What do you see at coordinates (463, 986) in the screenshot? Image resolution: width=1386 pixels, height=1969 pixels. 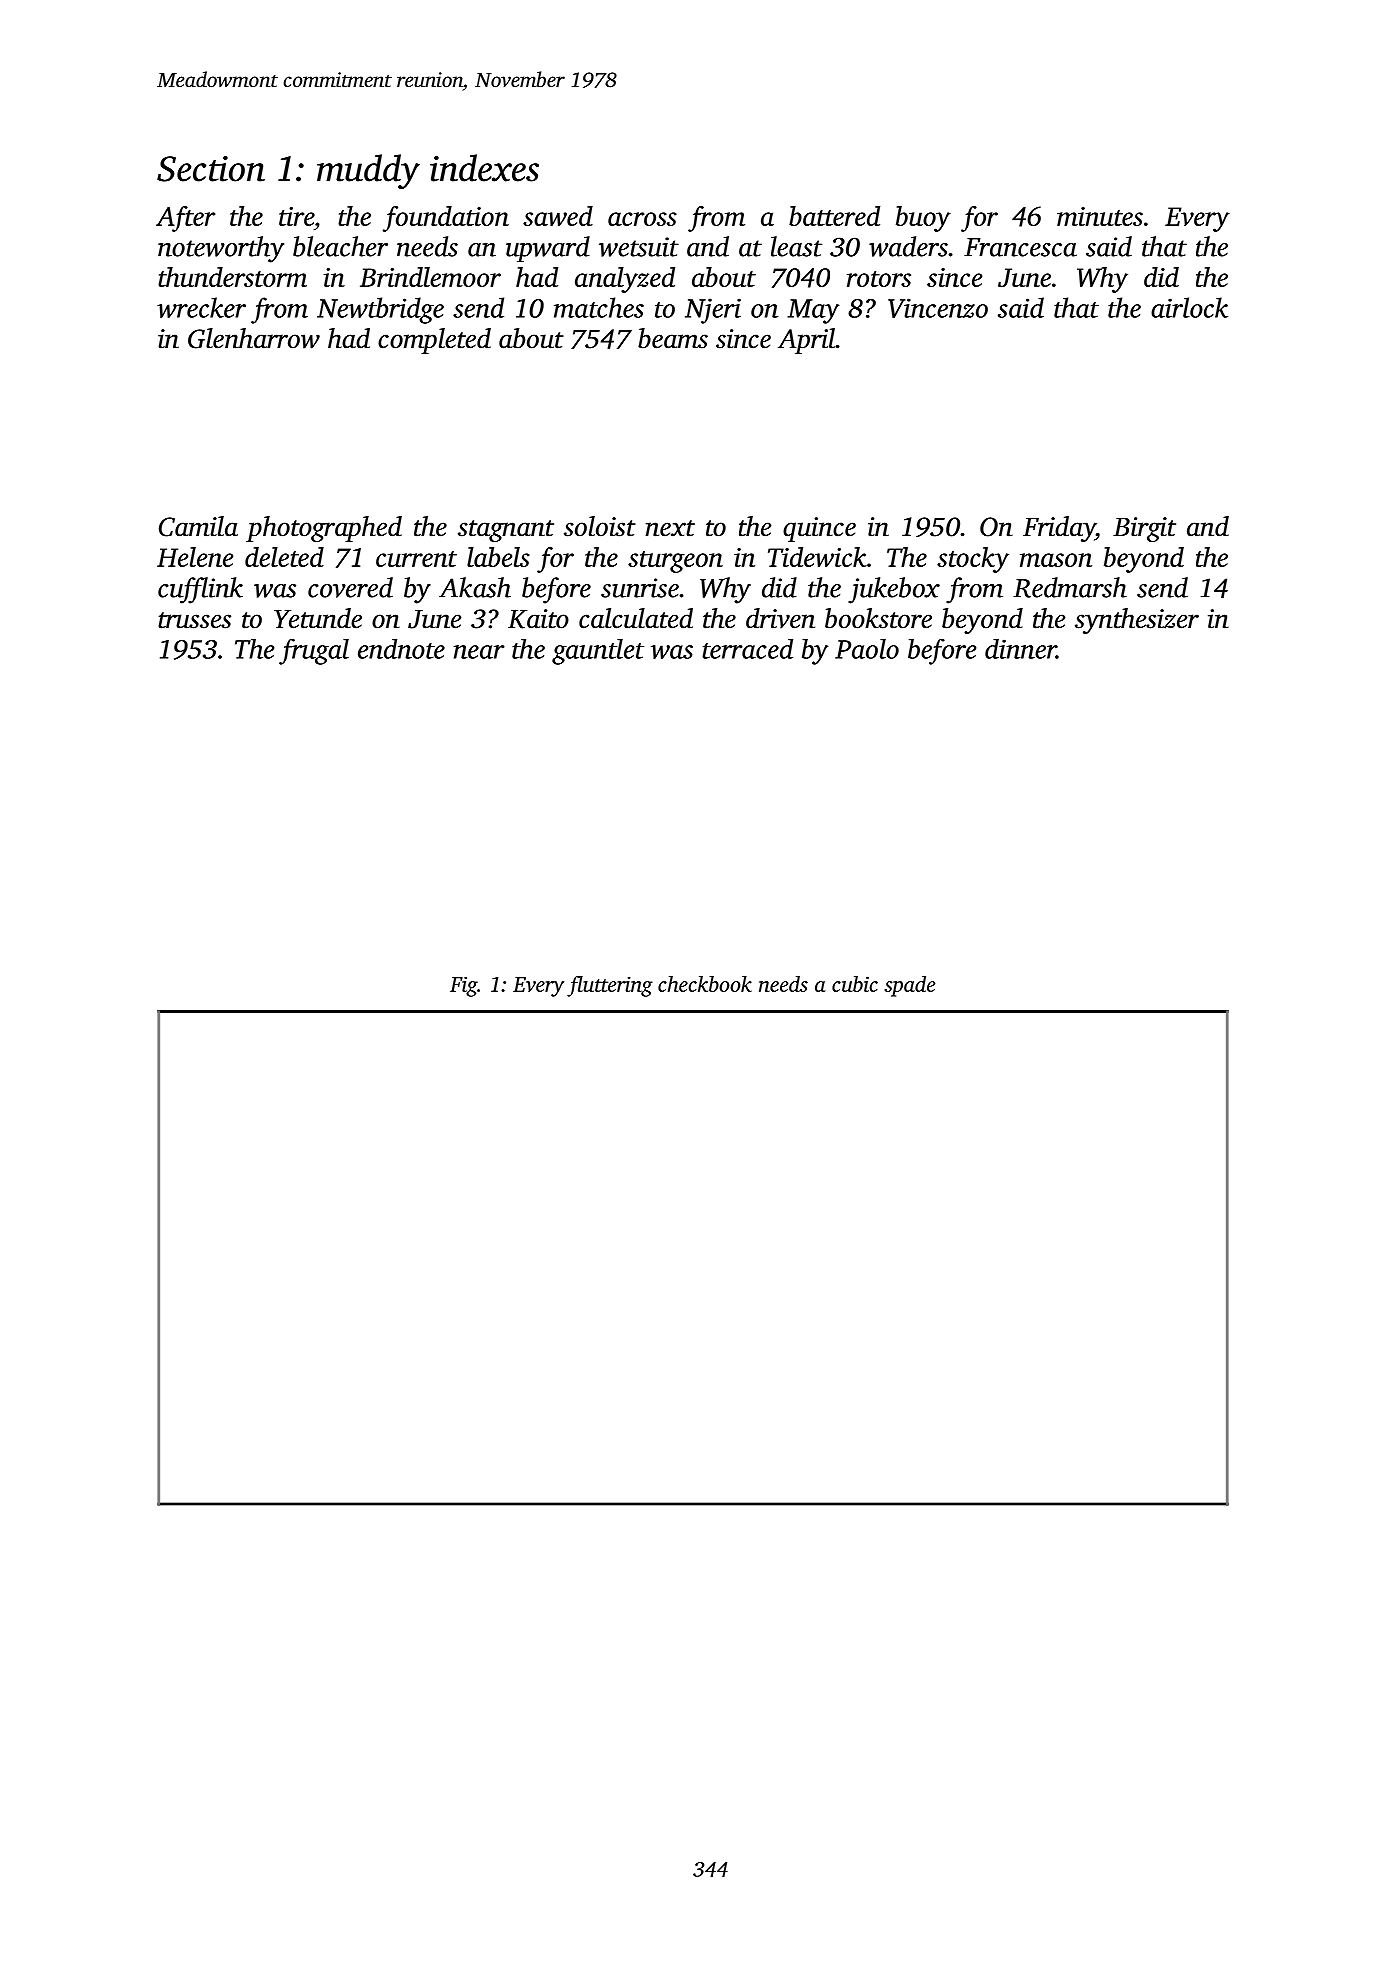 I see `Fig` at bounding box center [463, 986].
